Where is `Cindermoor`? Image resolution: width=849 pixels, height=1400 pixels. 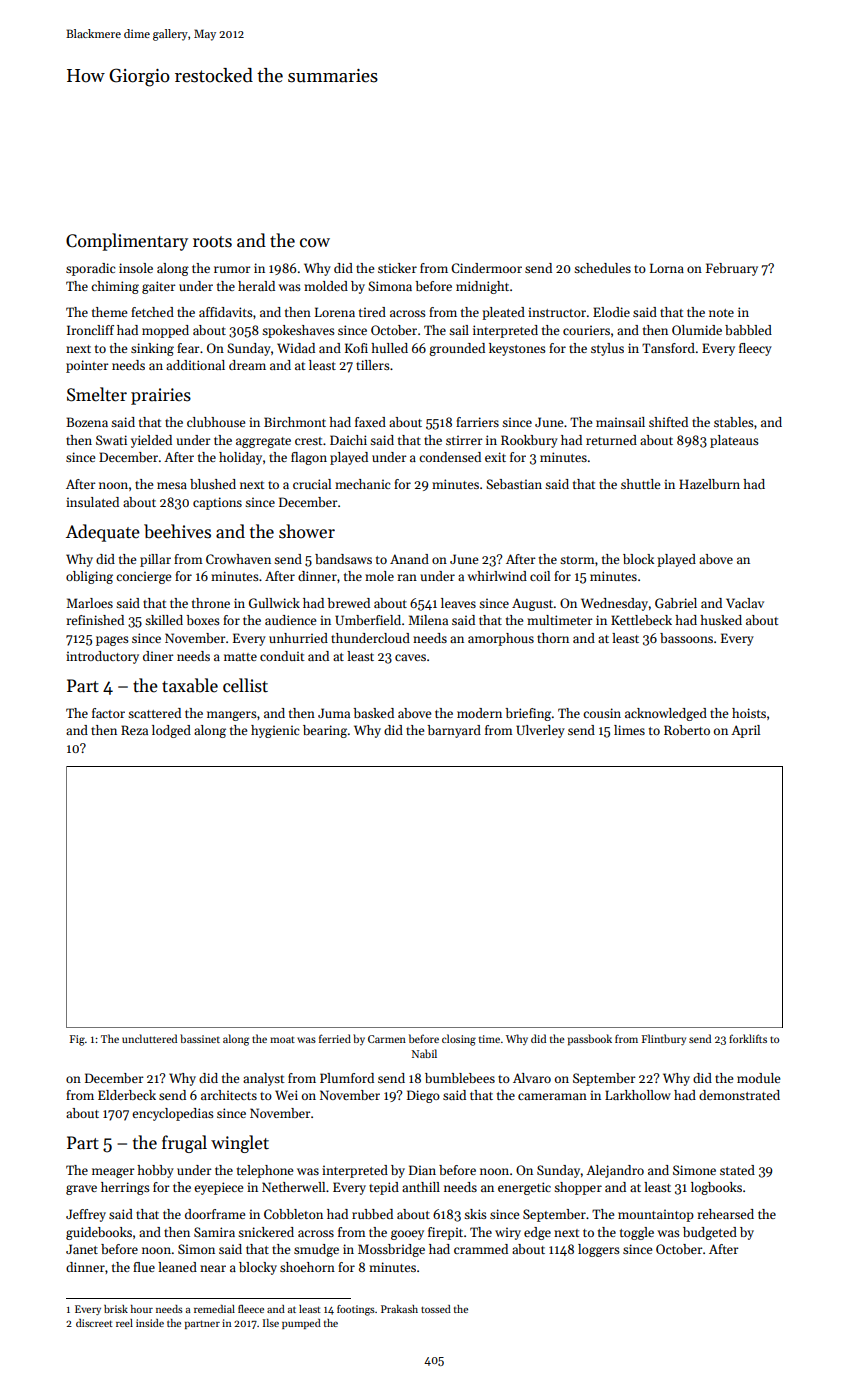
Cindermoor is located at coordinates (486, 268).
